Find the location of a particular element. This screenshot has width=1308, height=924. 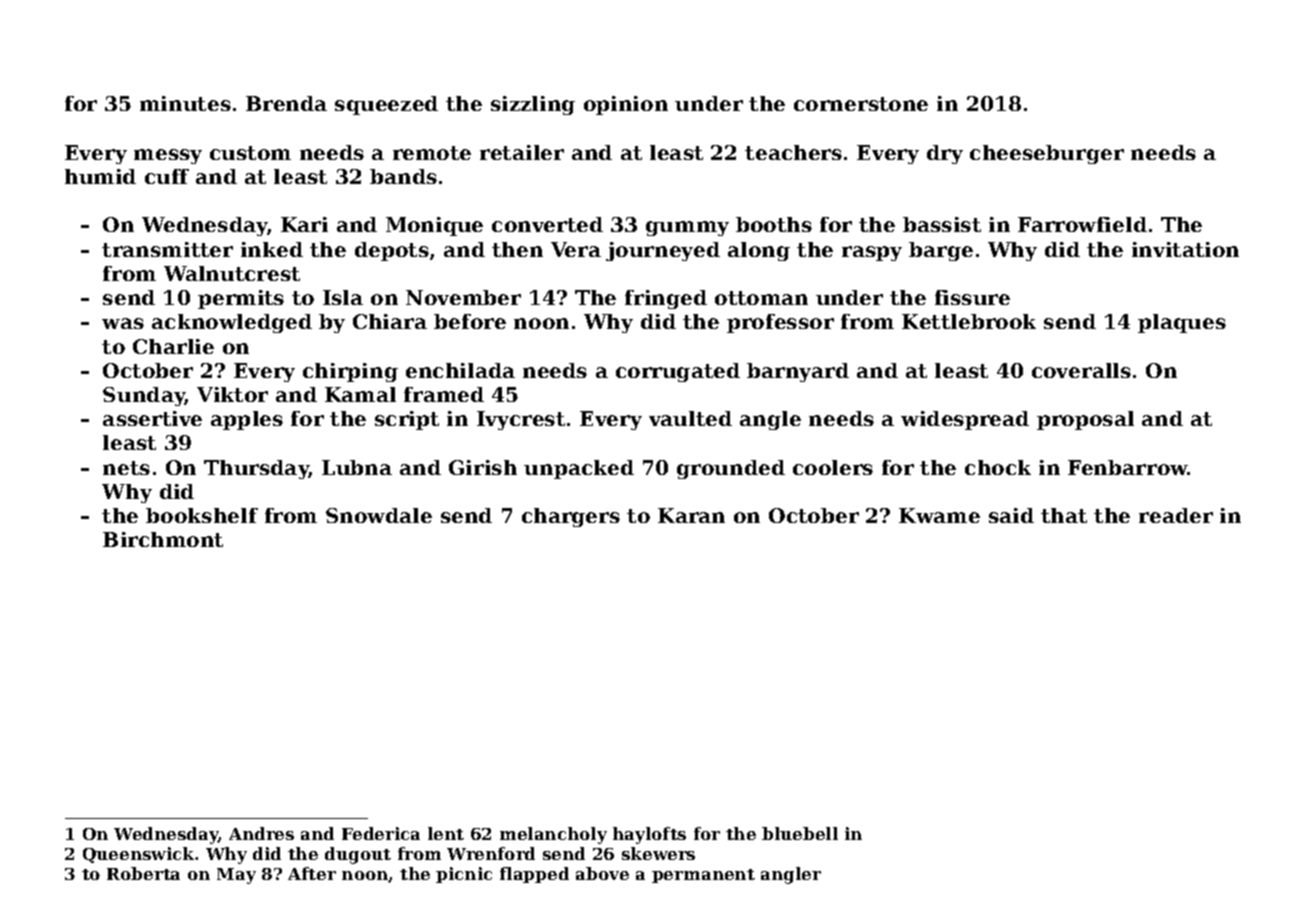

cornerstone is located at coordinates (861, 104).
